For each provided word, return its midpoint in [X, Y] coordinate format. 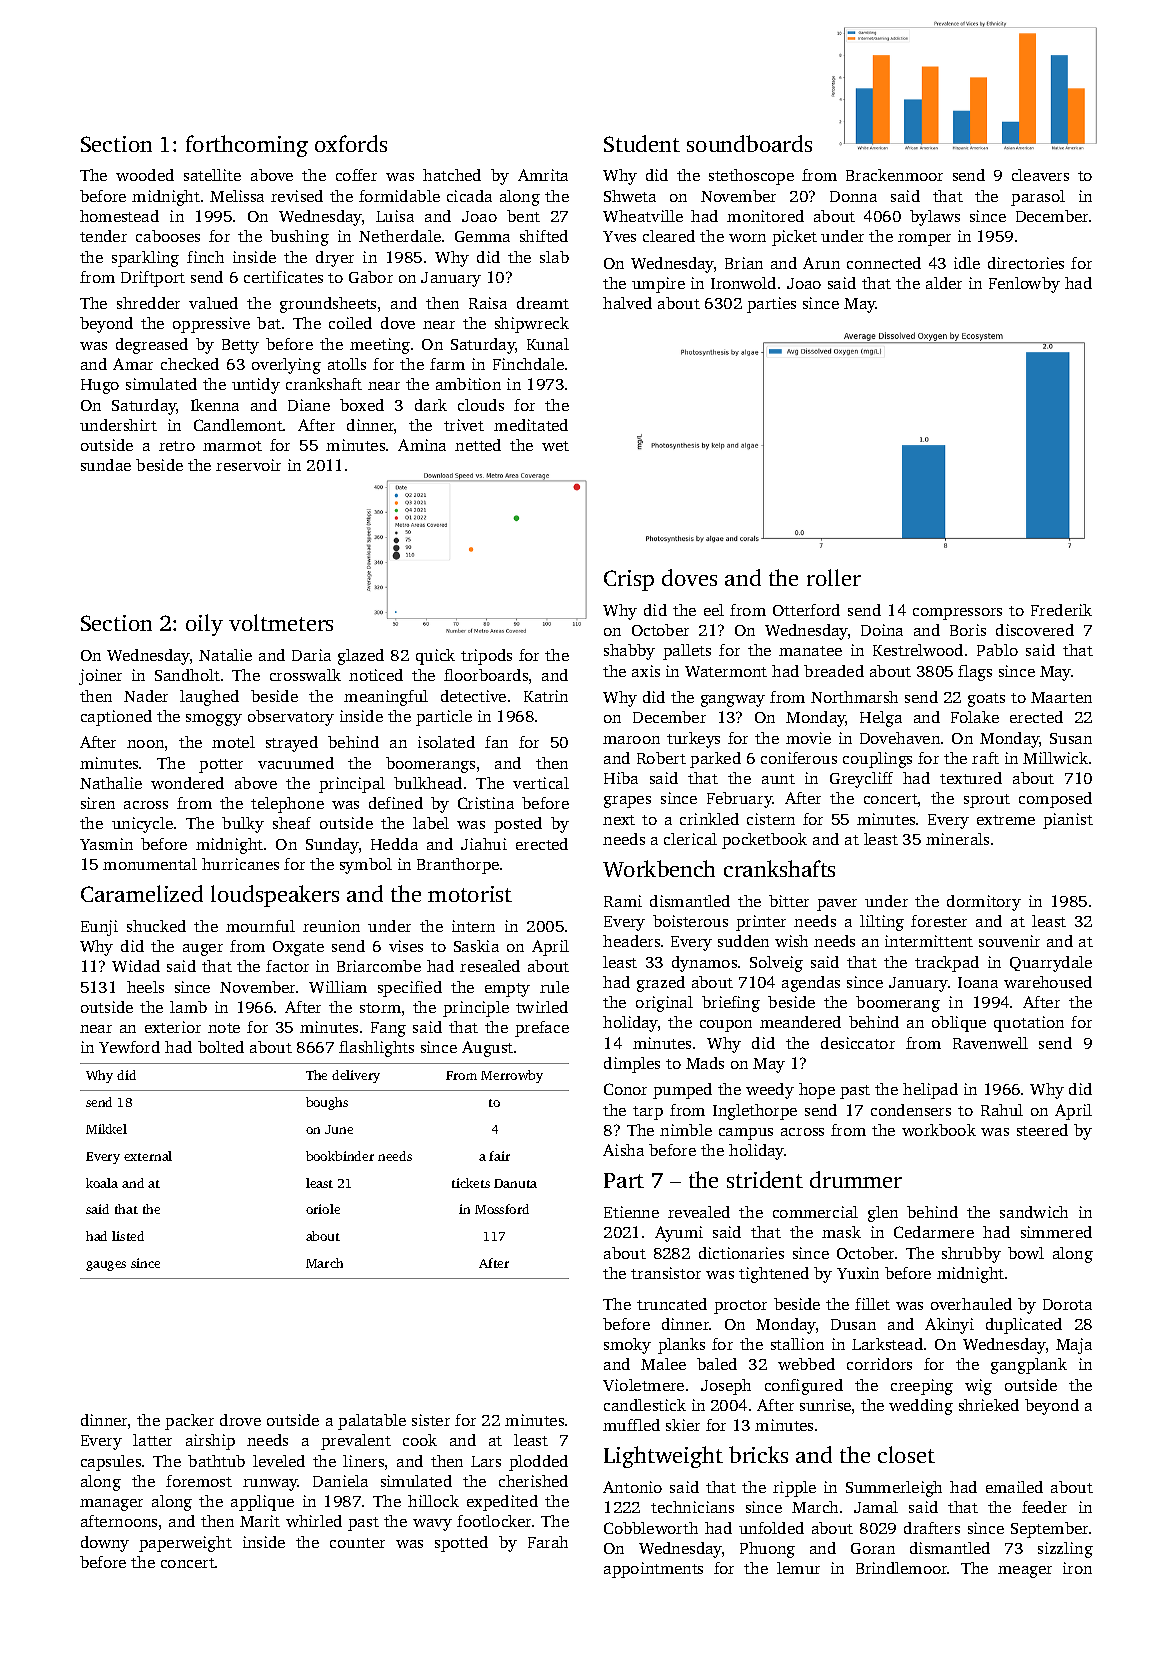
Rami [623, 901]
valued [213, 303]
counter [357, 1543]
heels [145, 987]
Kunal [548, 344]
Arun [821, 263]
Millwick [1055, 758]
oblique [959, 1024]
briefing [731, 1004]
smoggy [214, 720]
